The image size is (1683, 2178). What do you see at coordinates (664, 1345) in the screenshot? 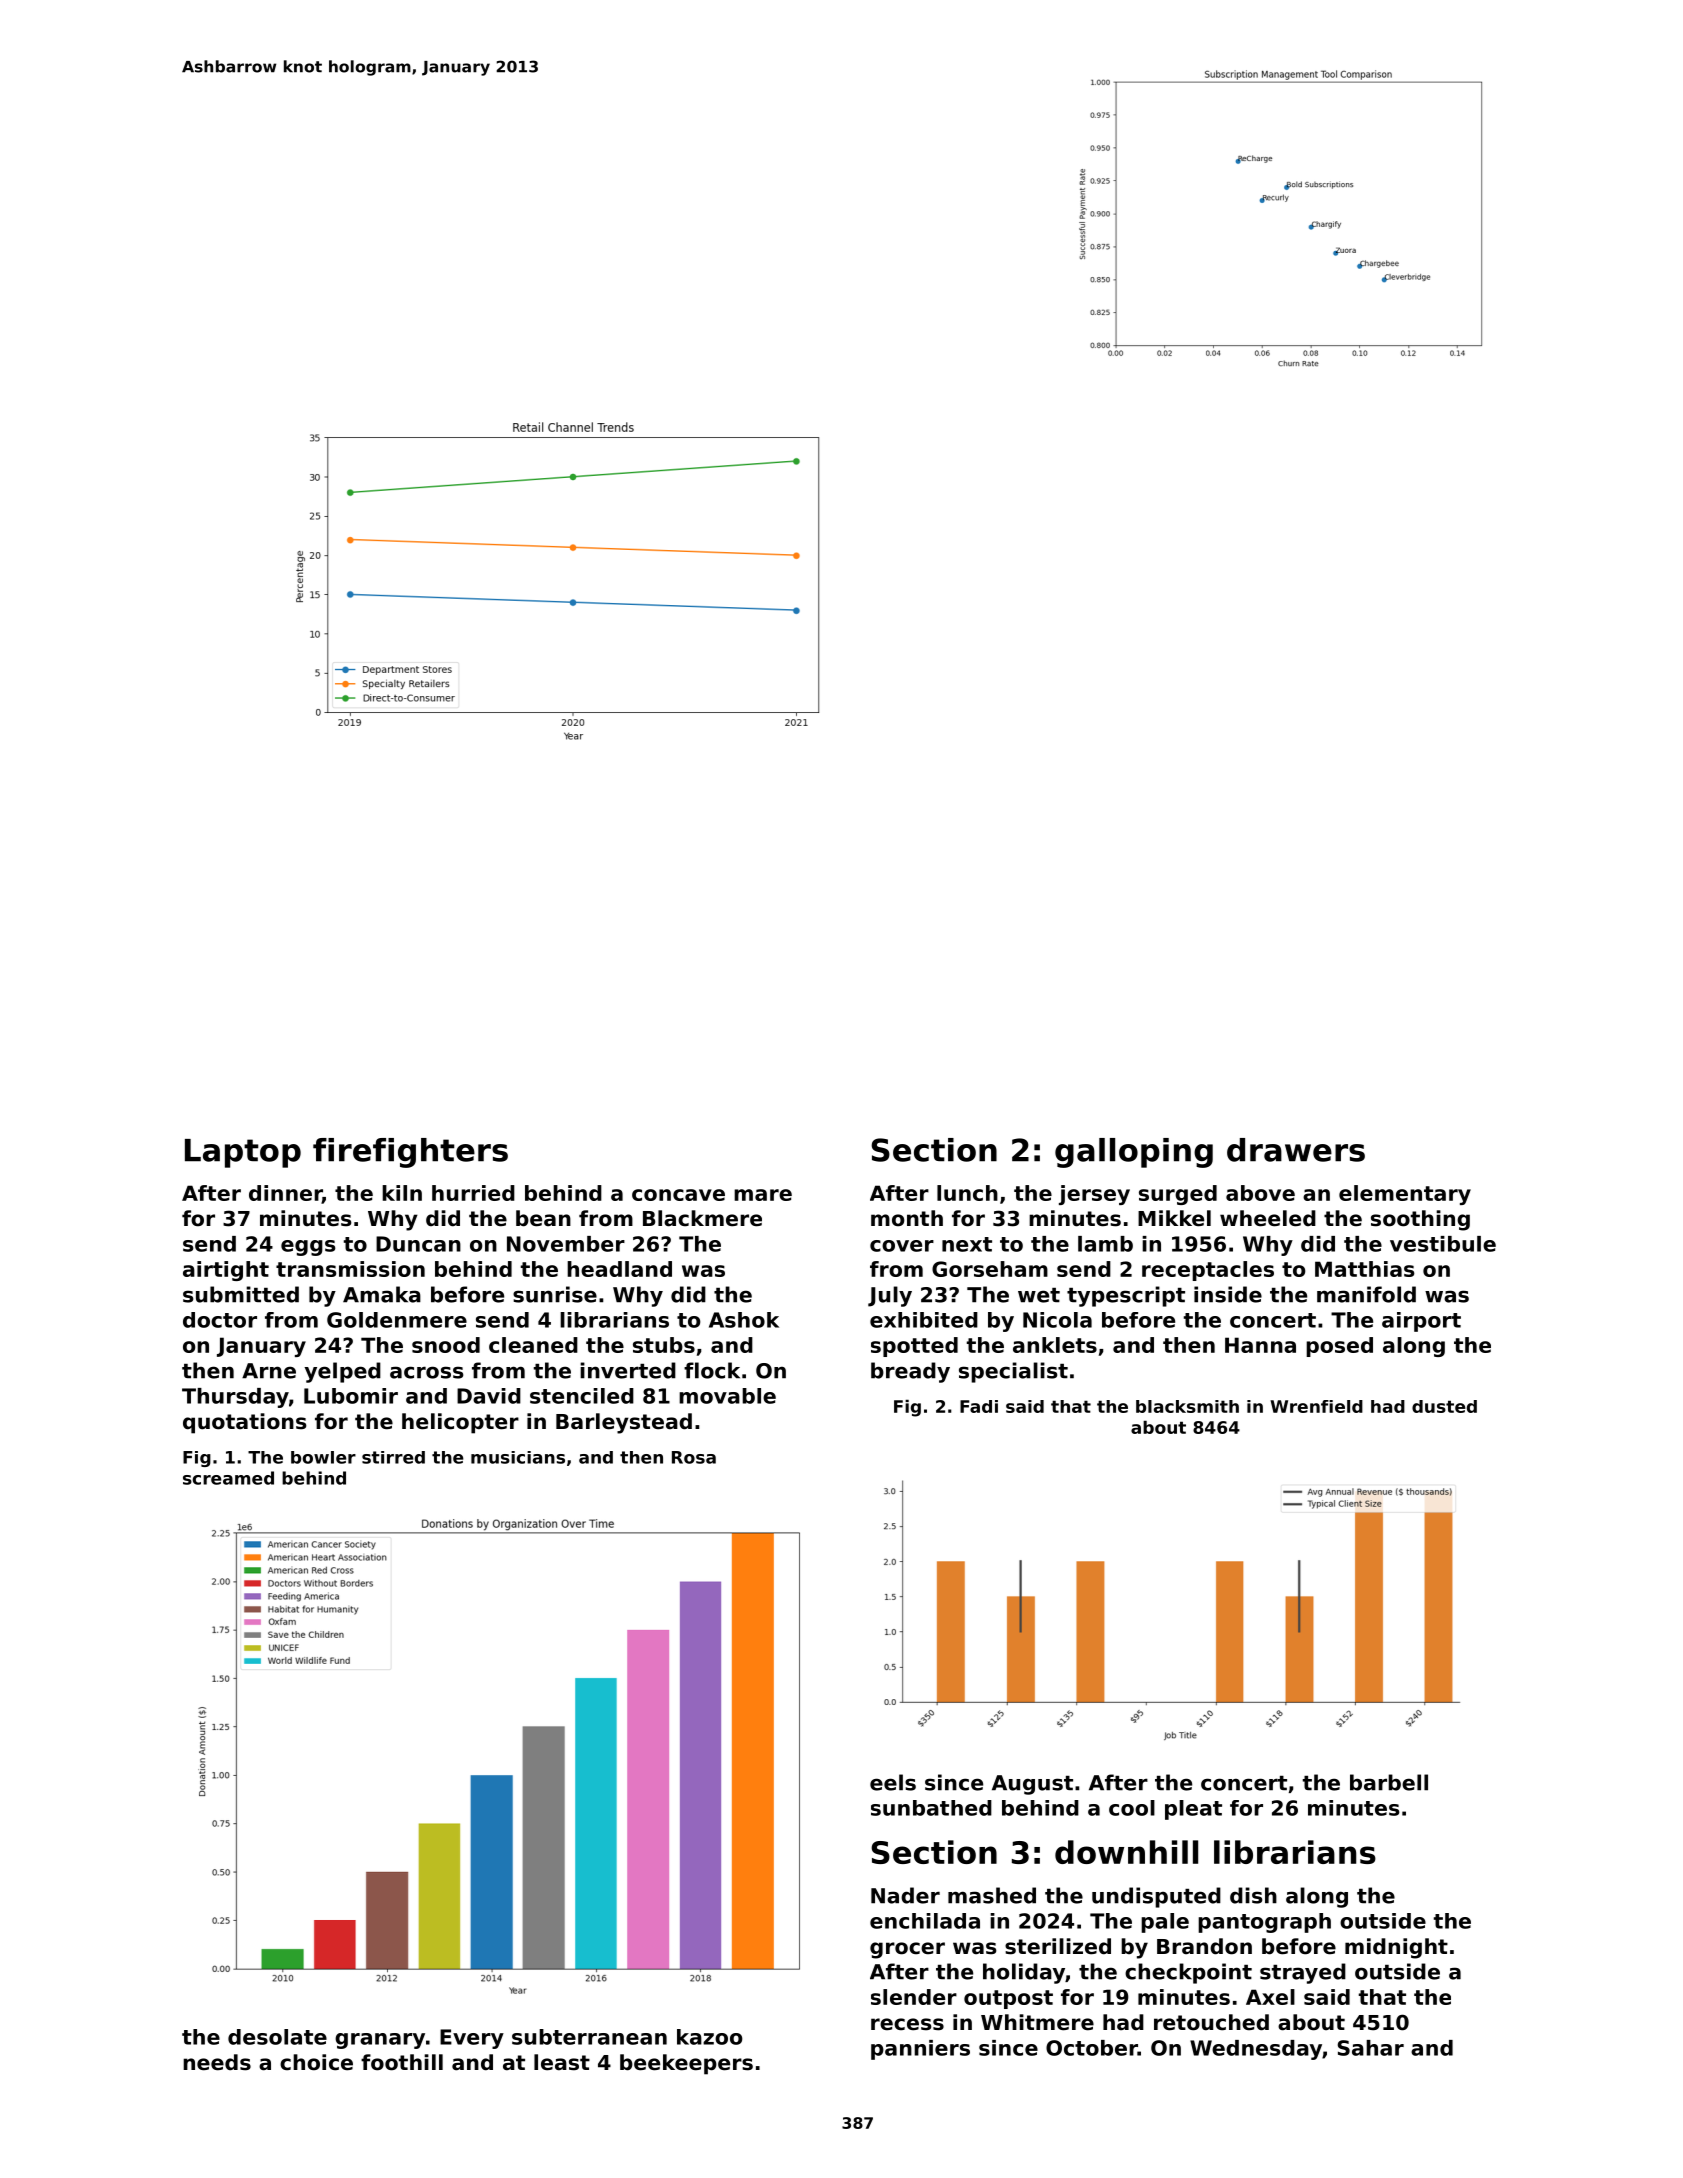
I see `stubs` at bounding box center [664, 1345].
